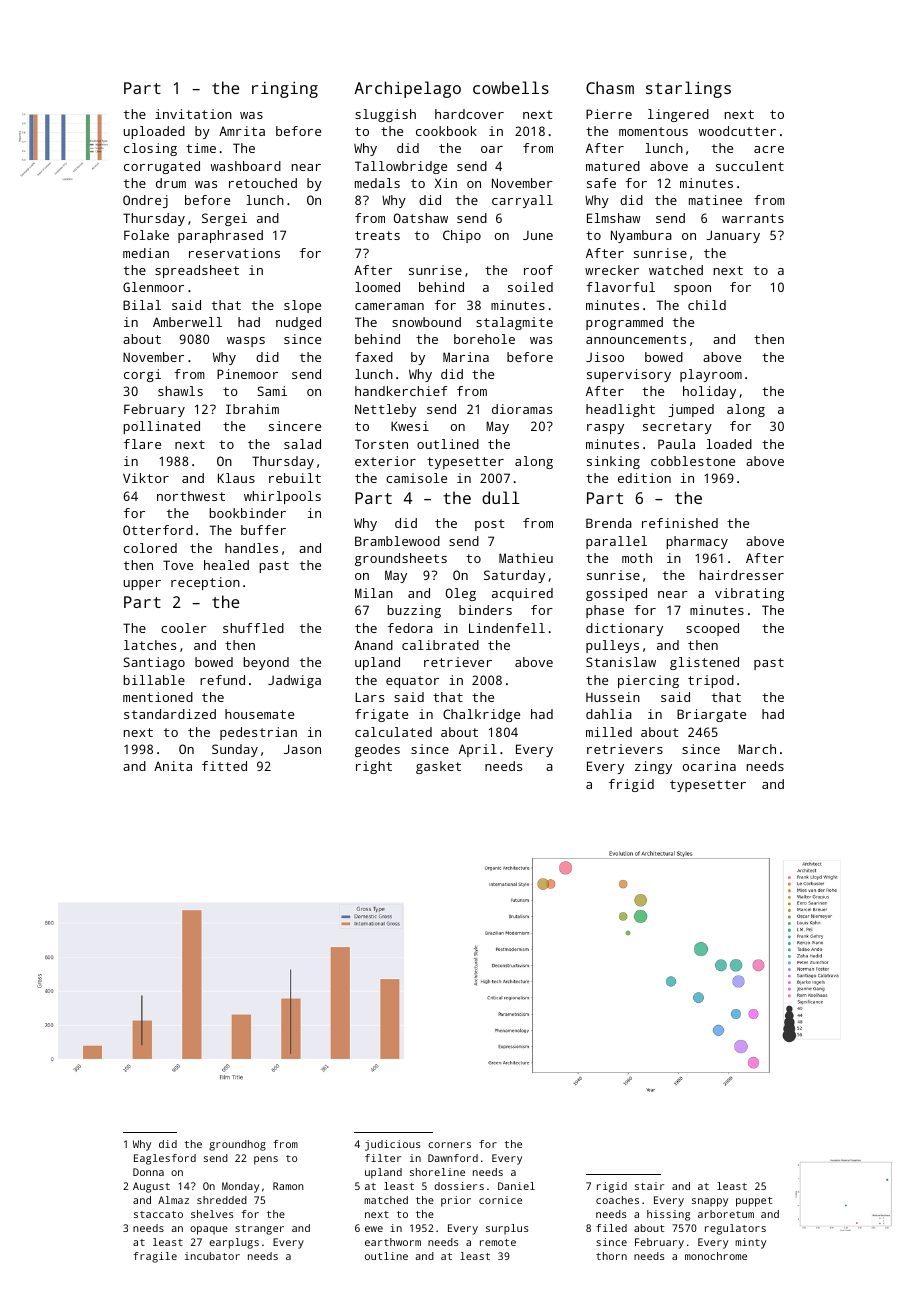 The image size is (908, 1316). Describe the element at coordinates (237, 1145) in the image. I see `groundhog` at that location.
